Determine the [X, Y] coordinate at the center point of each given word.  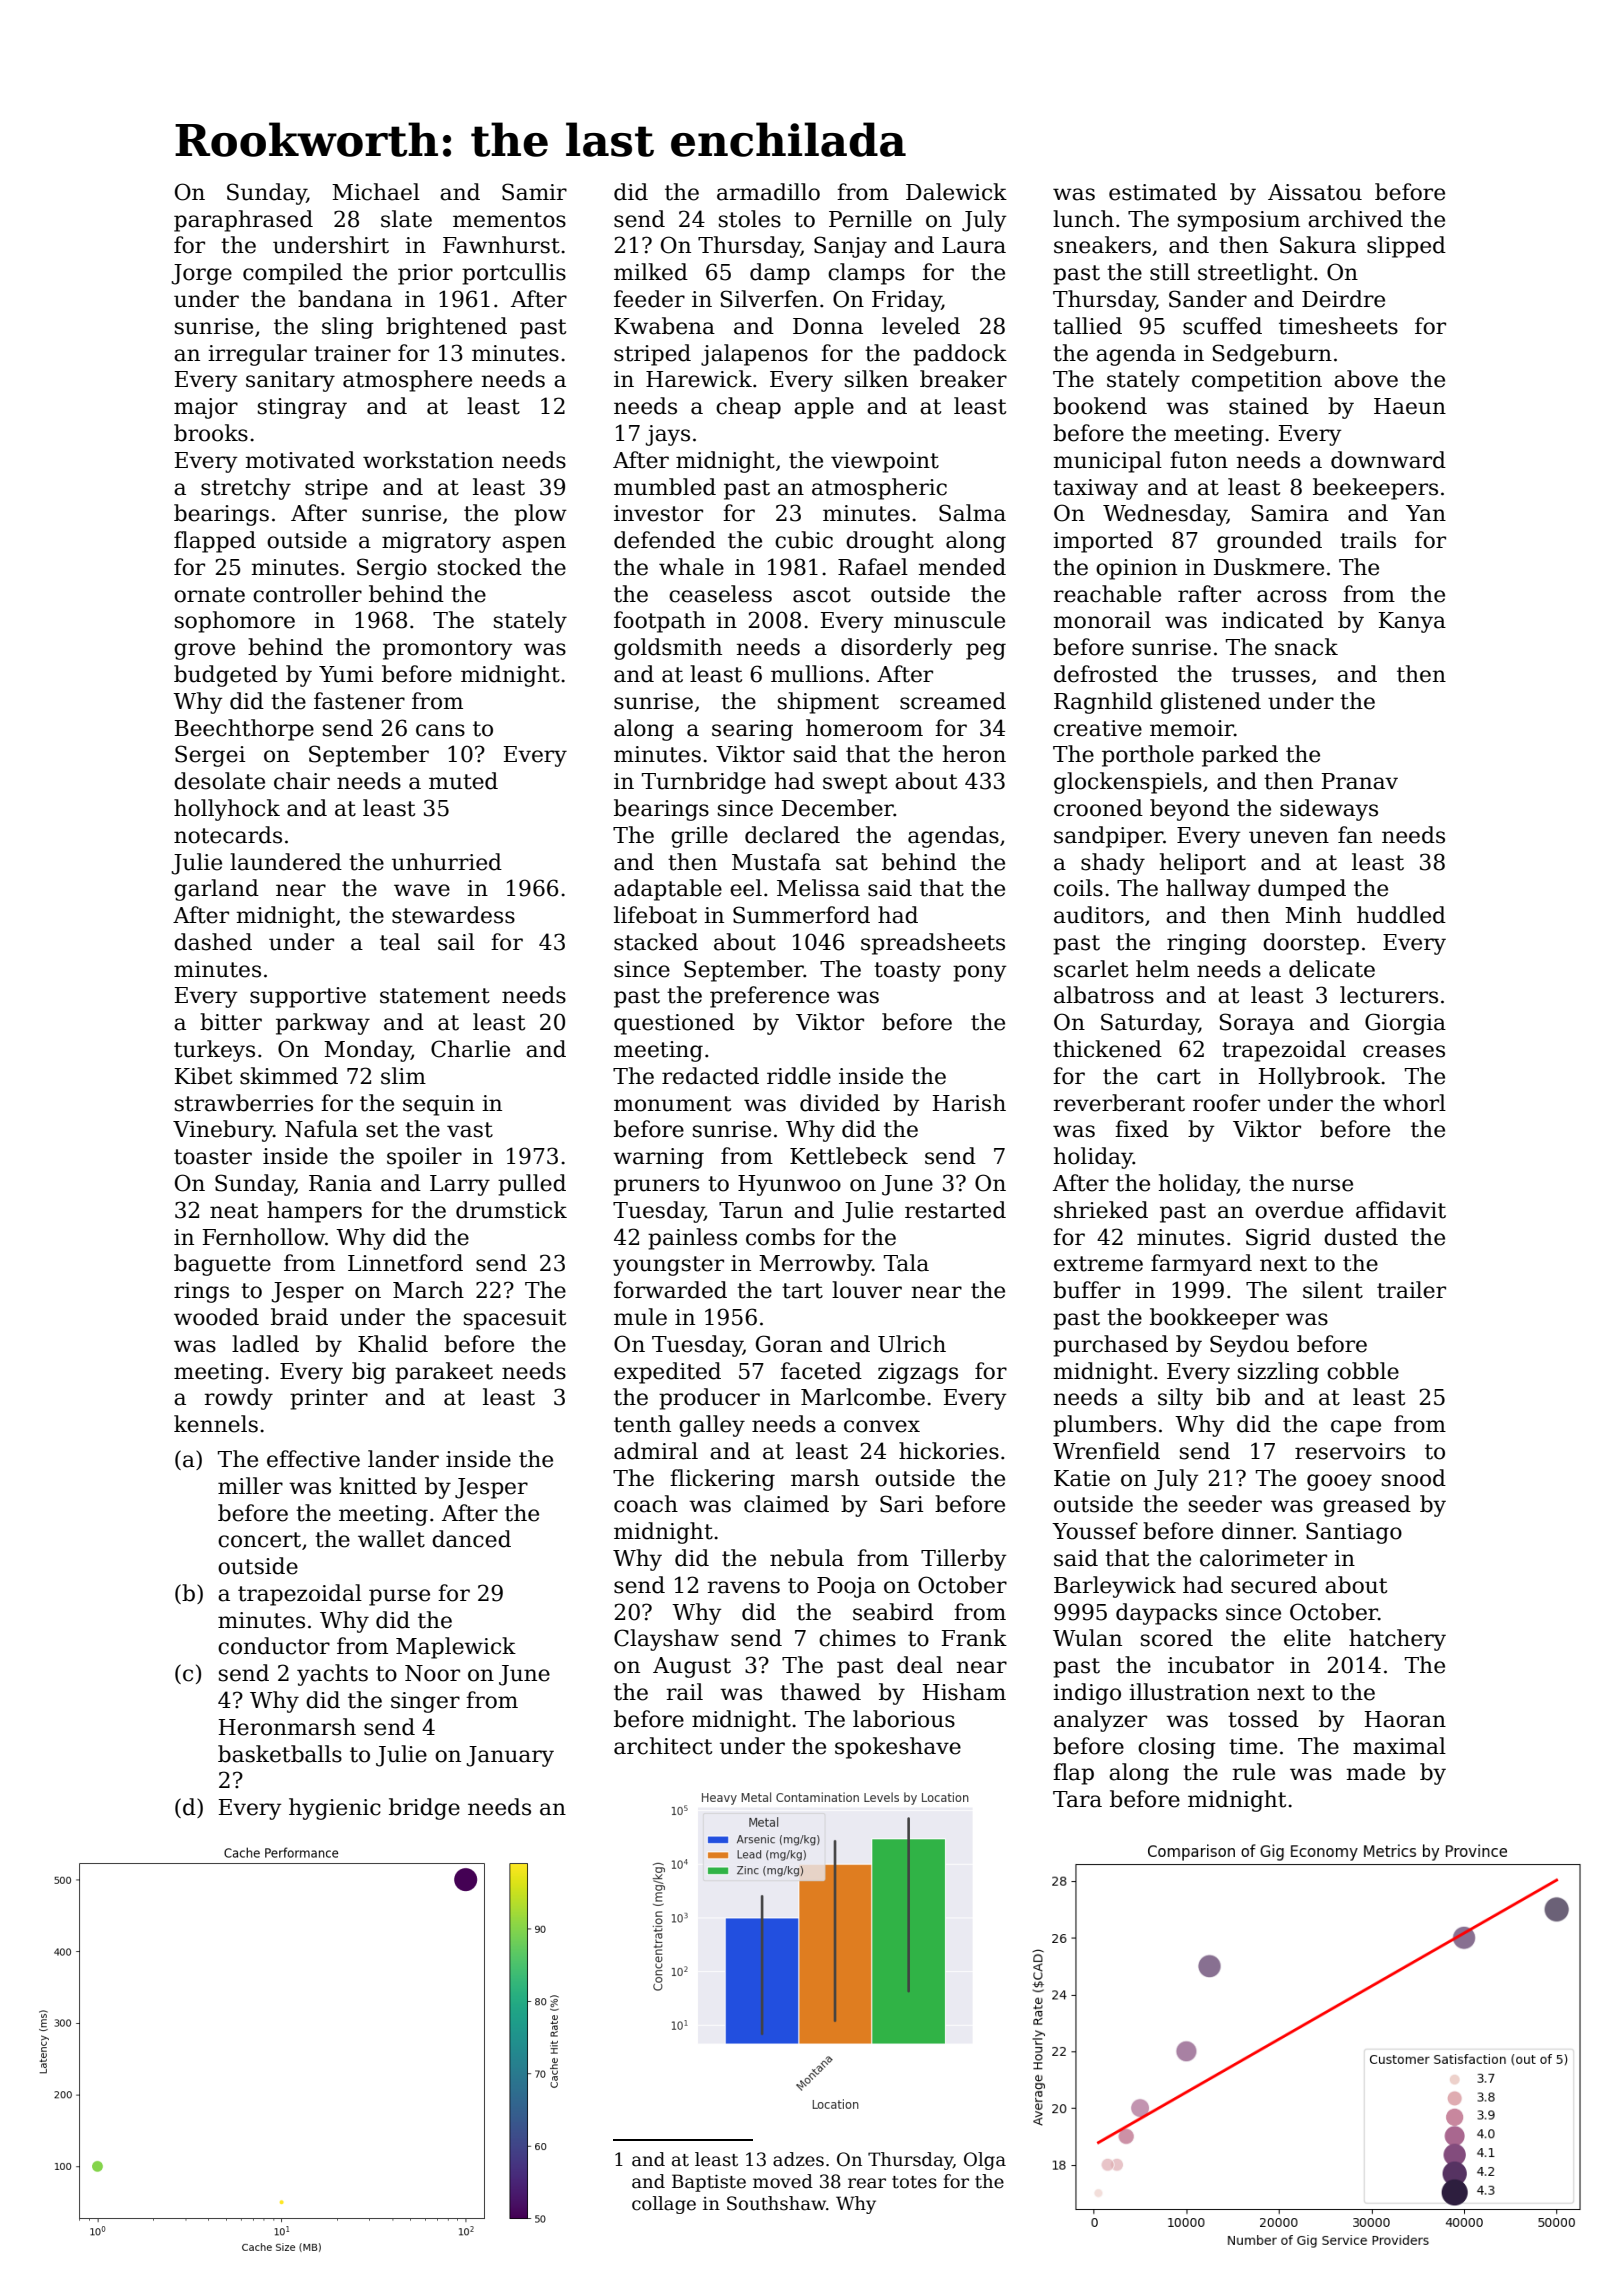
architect [663, 1746]
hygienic [335, 1809]
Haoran [1405, 1719]
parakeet [444, 1373]
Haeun [1410, 406]
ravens [744, 1587]
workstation [428, 460]
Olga [985, 2161]
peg [986, 651]
